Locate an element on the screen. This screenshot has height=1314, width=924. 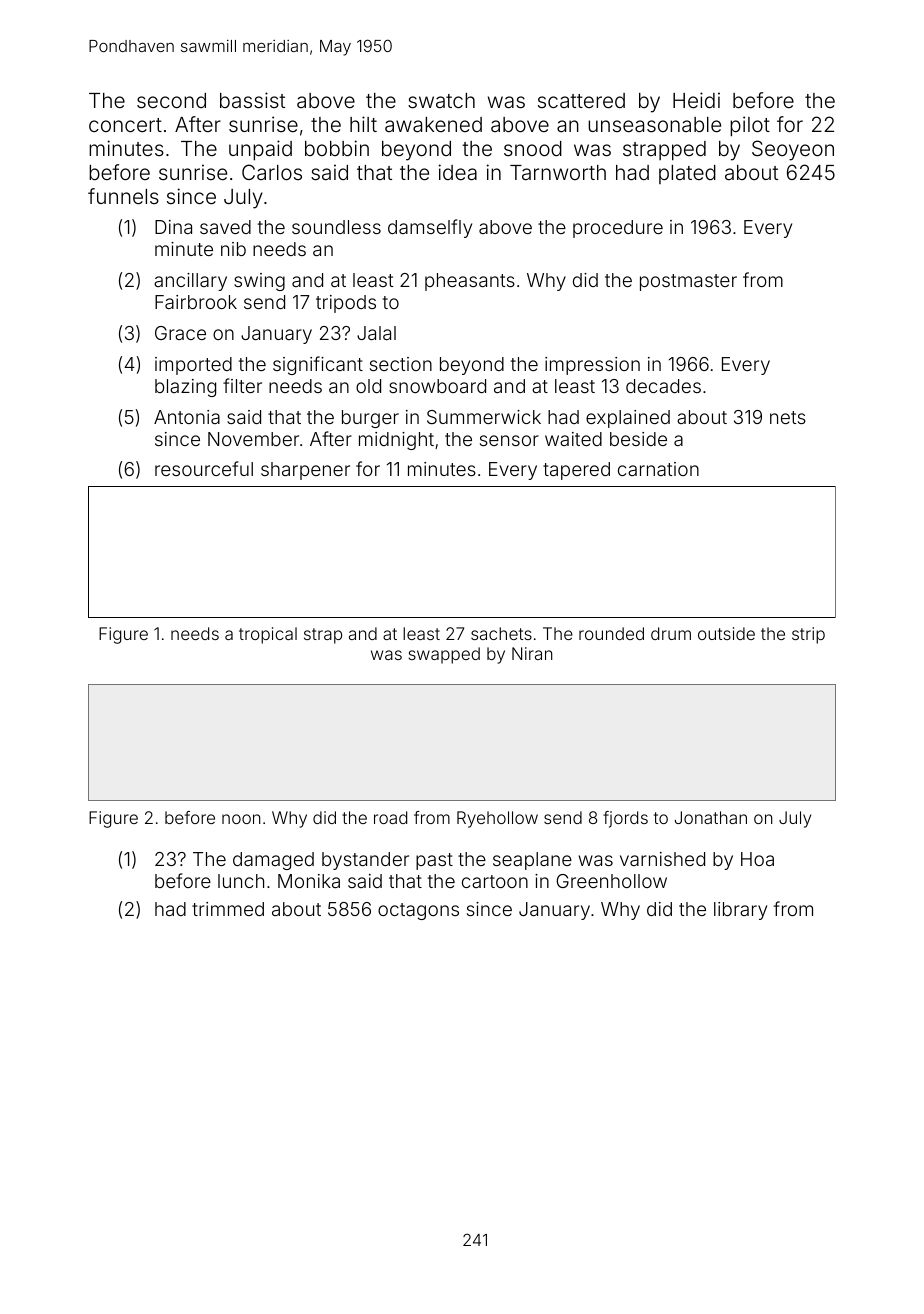
bassist is located at coordinates (252, 100).
